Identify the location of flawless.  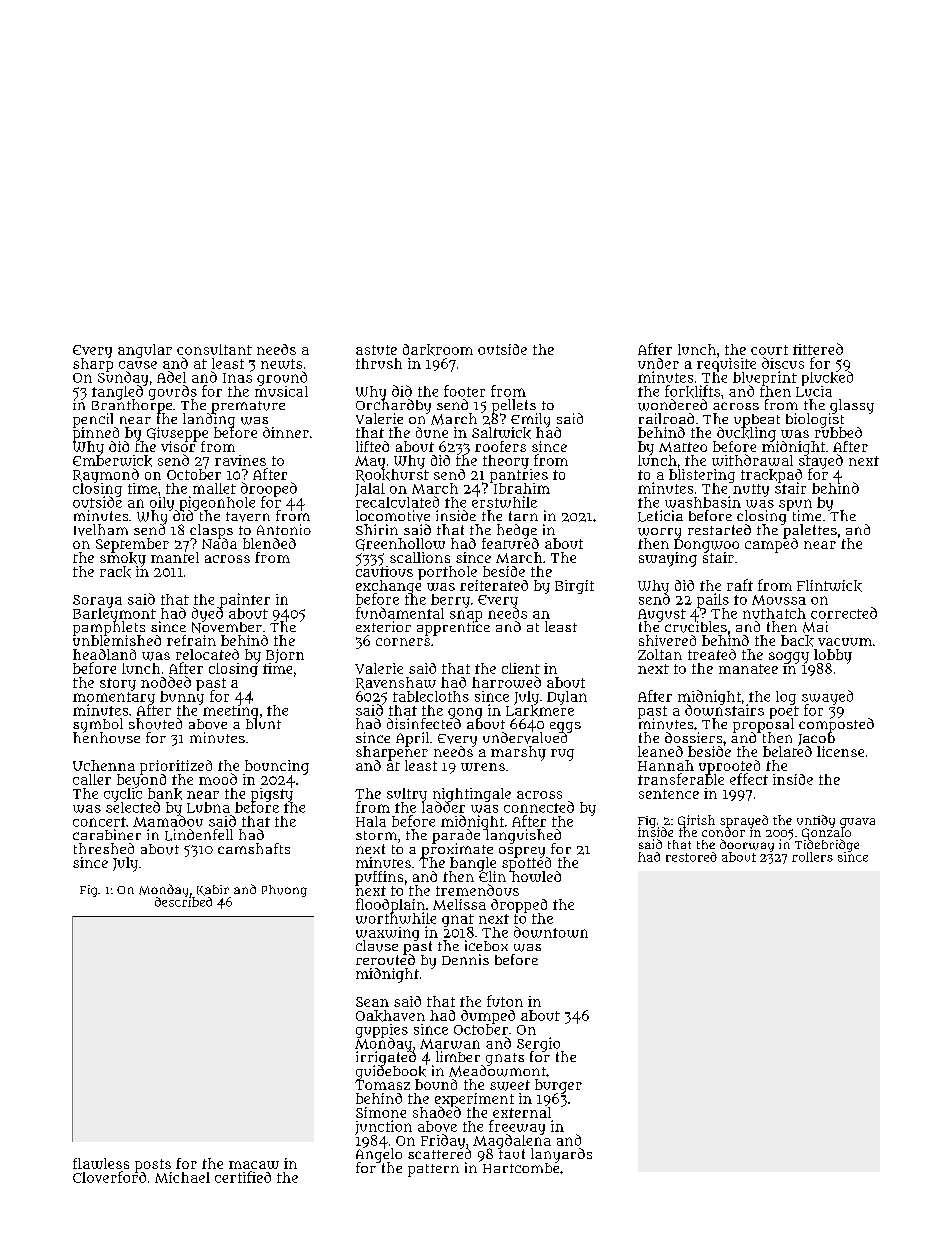
(101, 1163).
